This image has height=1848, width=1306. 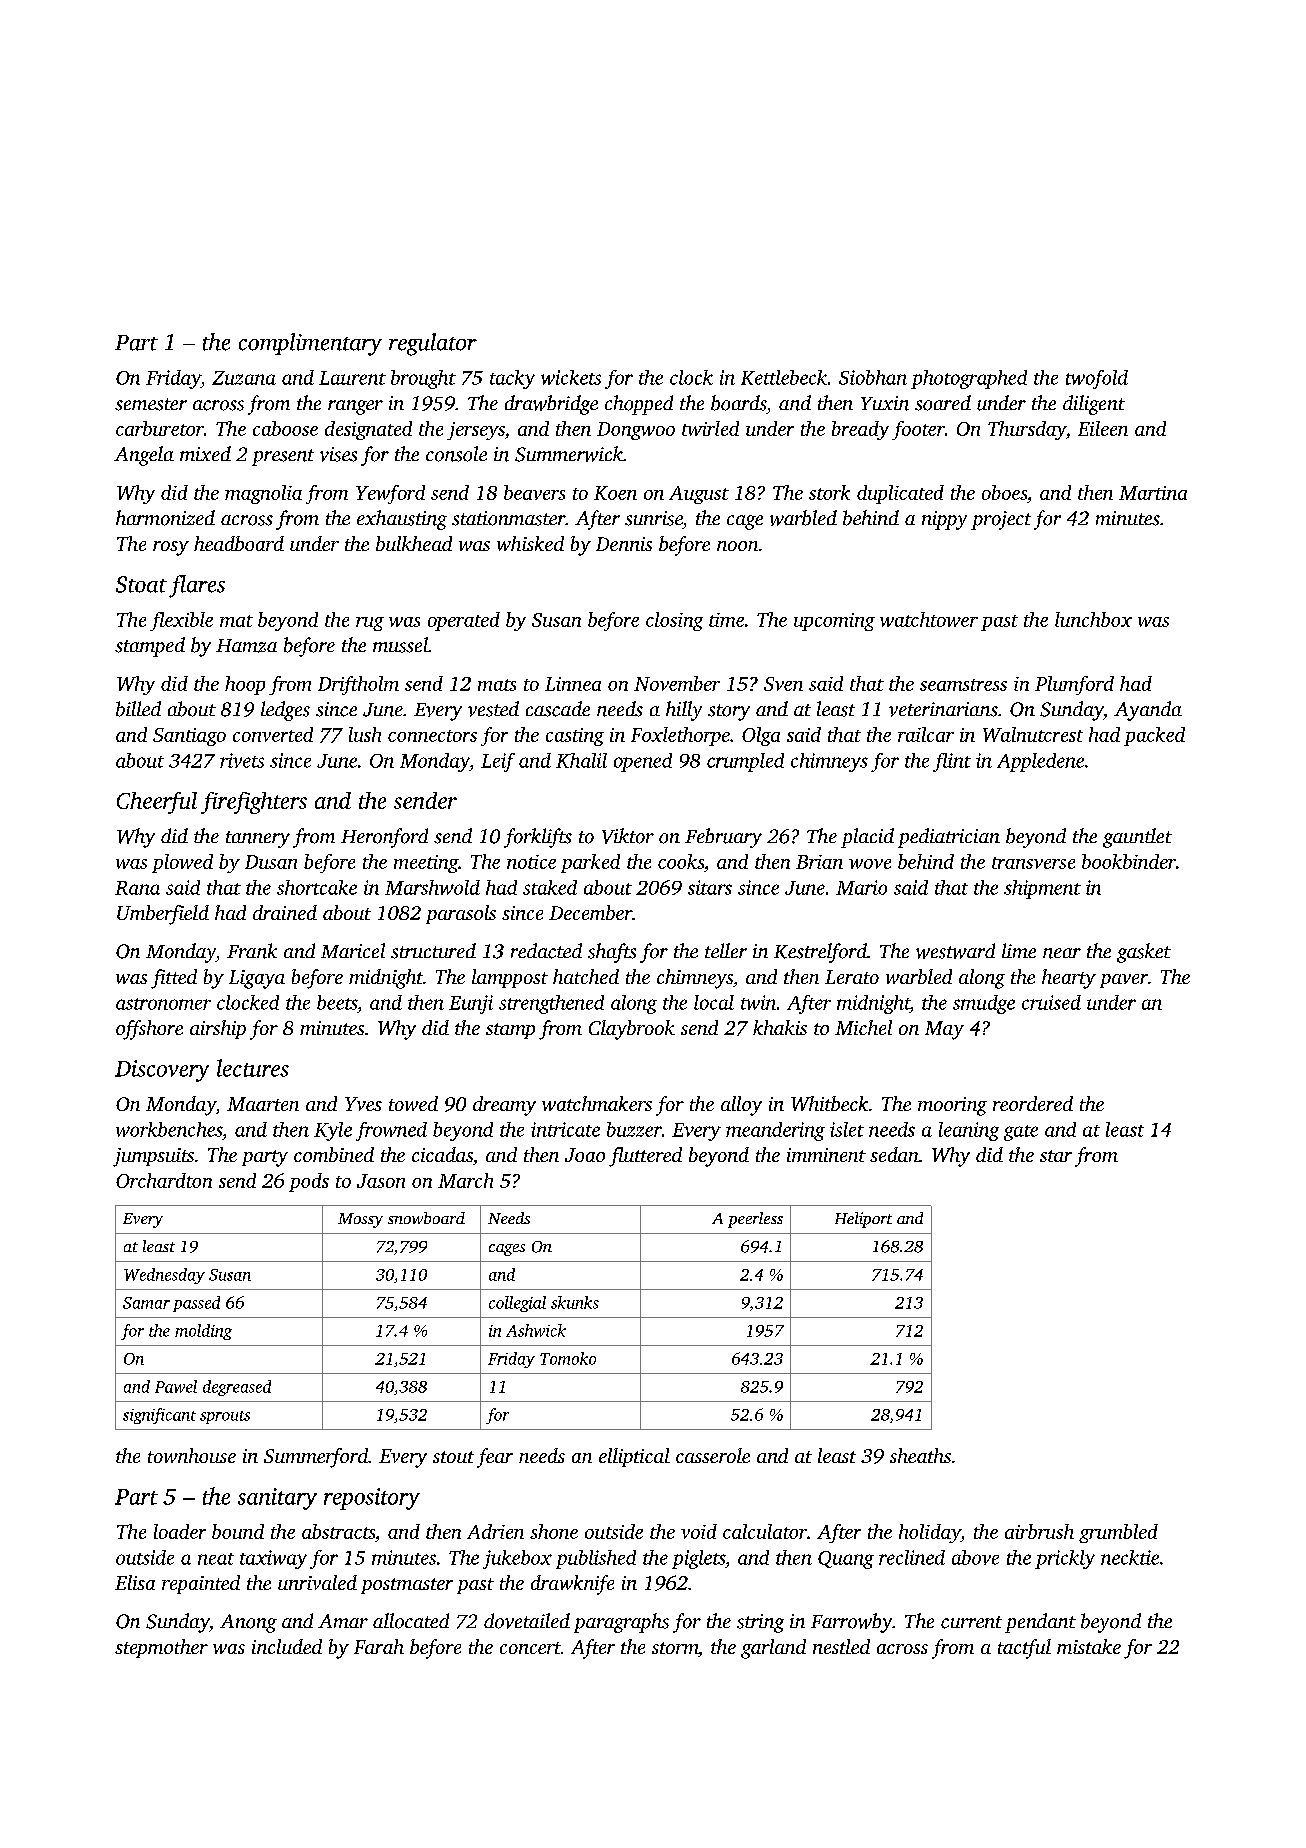 I want to click on drawbridge, so click(x=551, y=405).
